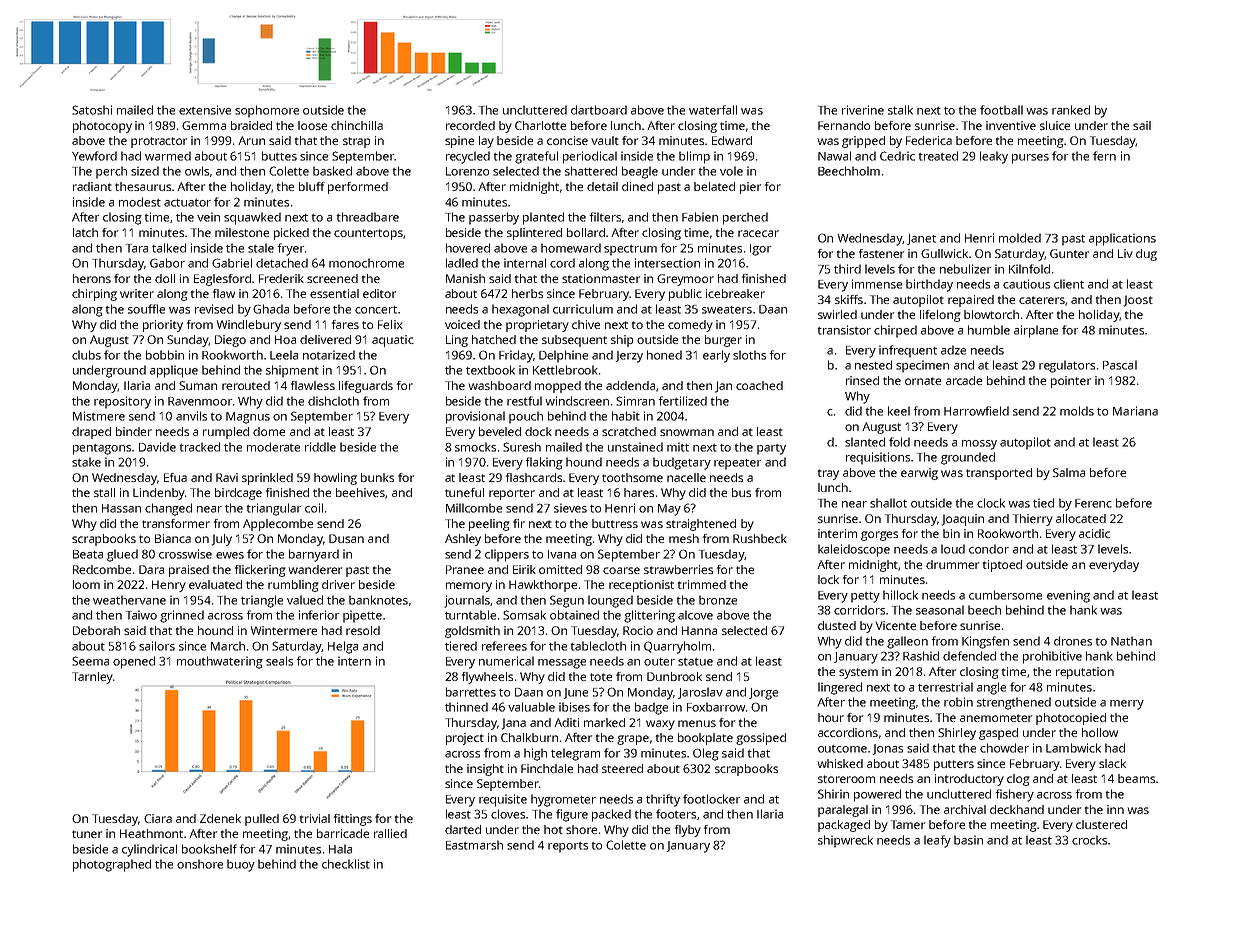 This document has width=1233, height=952. I want to click on tuner, so click(87, 834).
